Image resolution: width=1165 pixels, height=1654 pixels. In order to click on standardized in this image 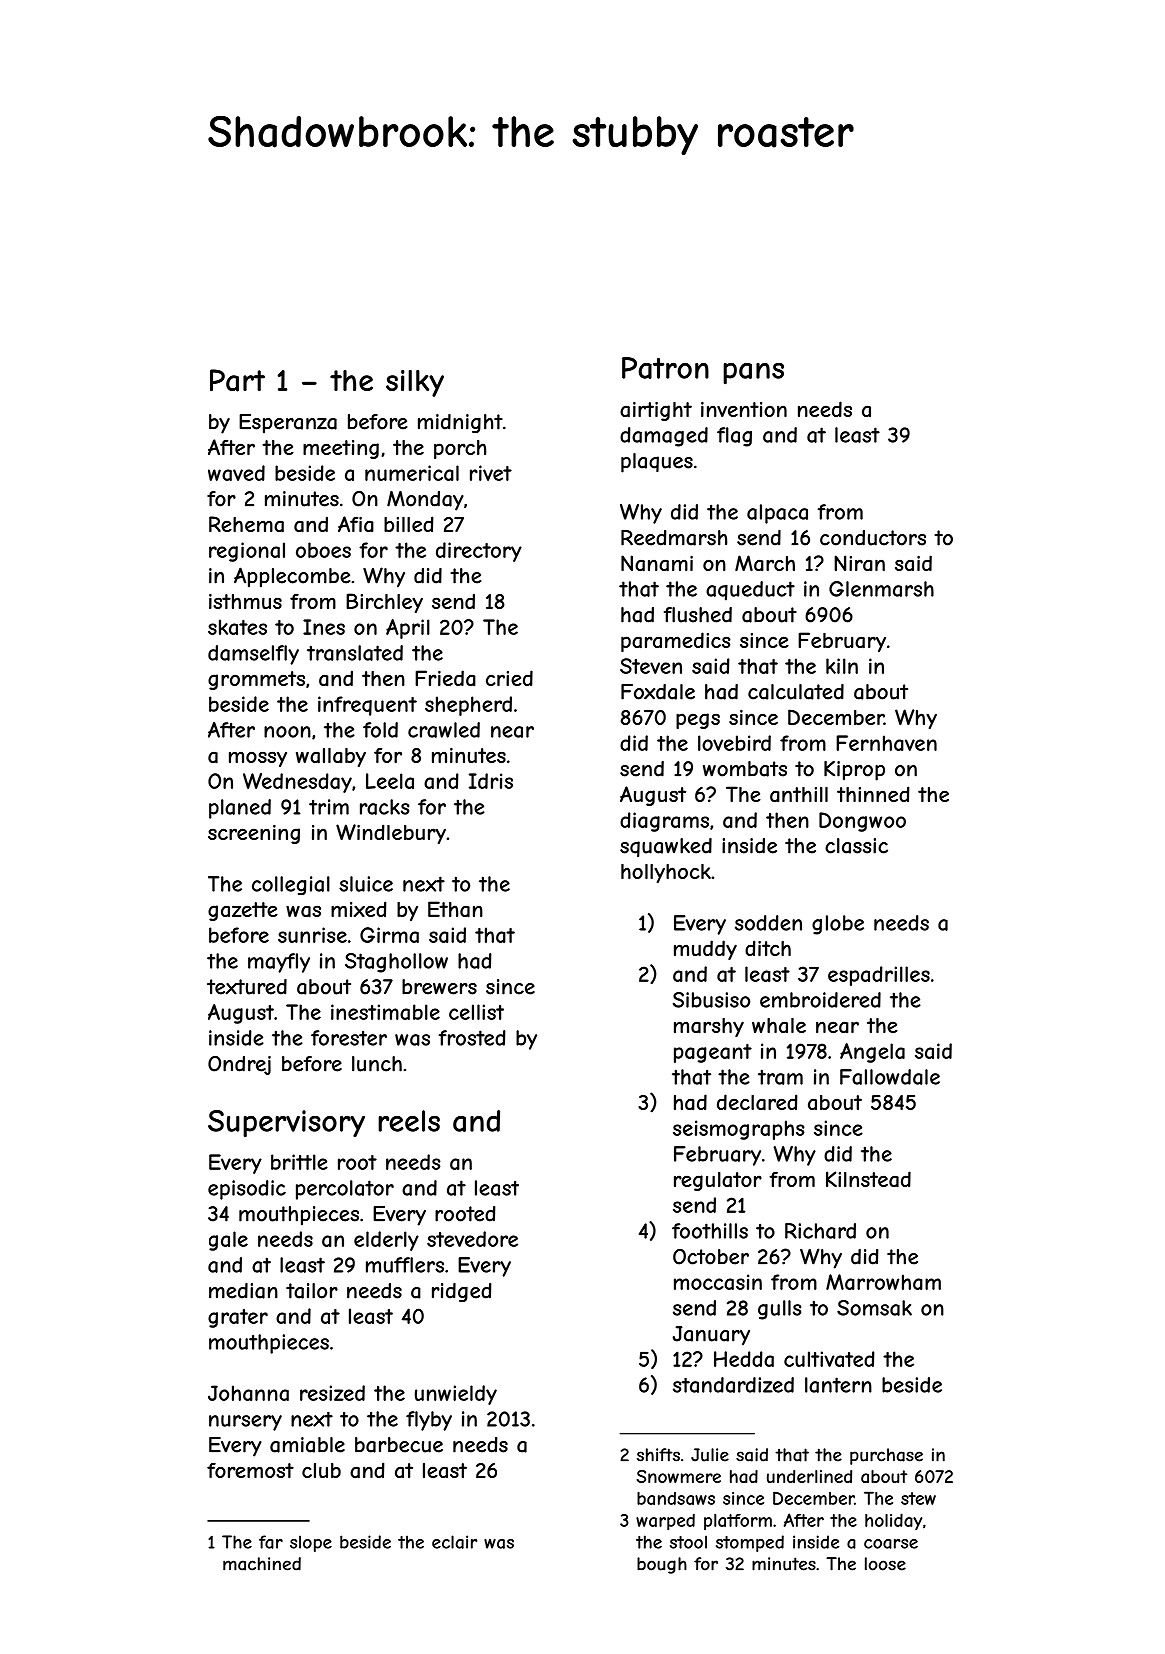, I will do `click(733, 1385)`.
